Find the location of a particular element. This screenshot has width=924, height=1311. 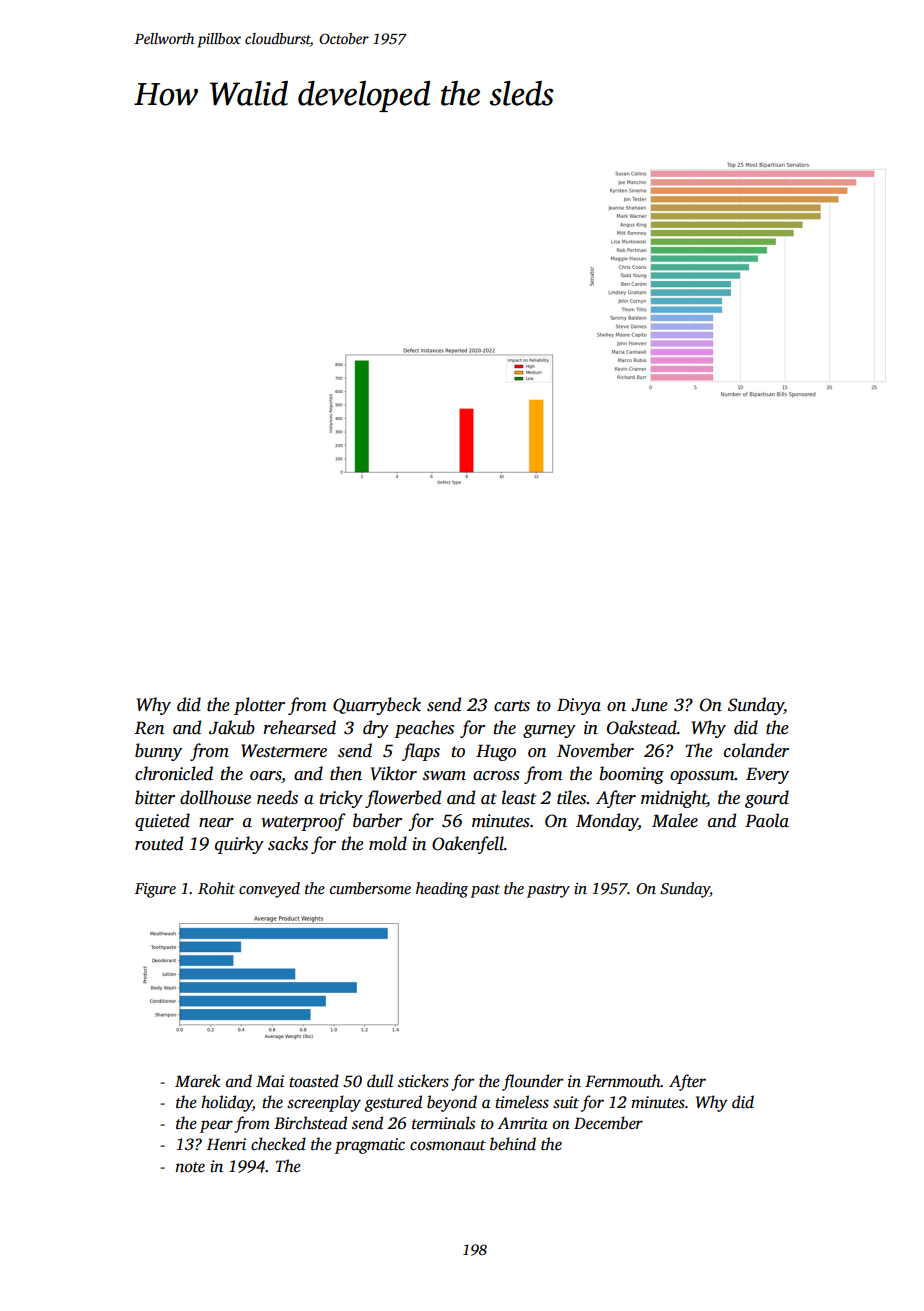

Malee is located at coordinates (675, 820).
